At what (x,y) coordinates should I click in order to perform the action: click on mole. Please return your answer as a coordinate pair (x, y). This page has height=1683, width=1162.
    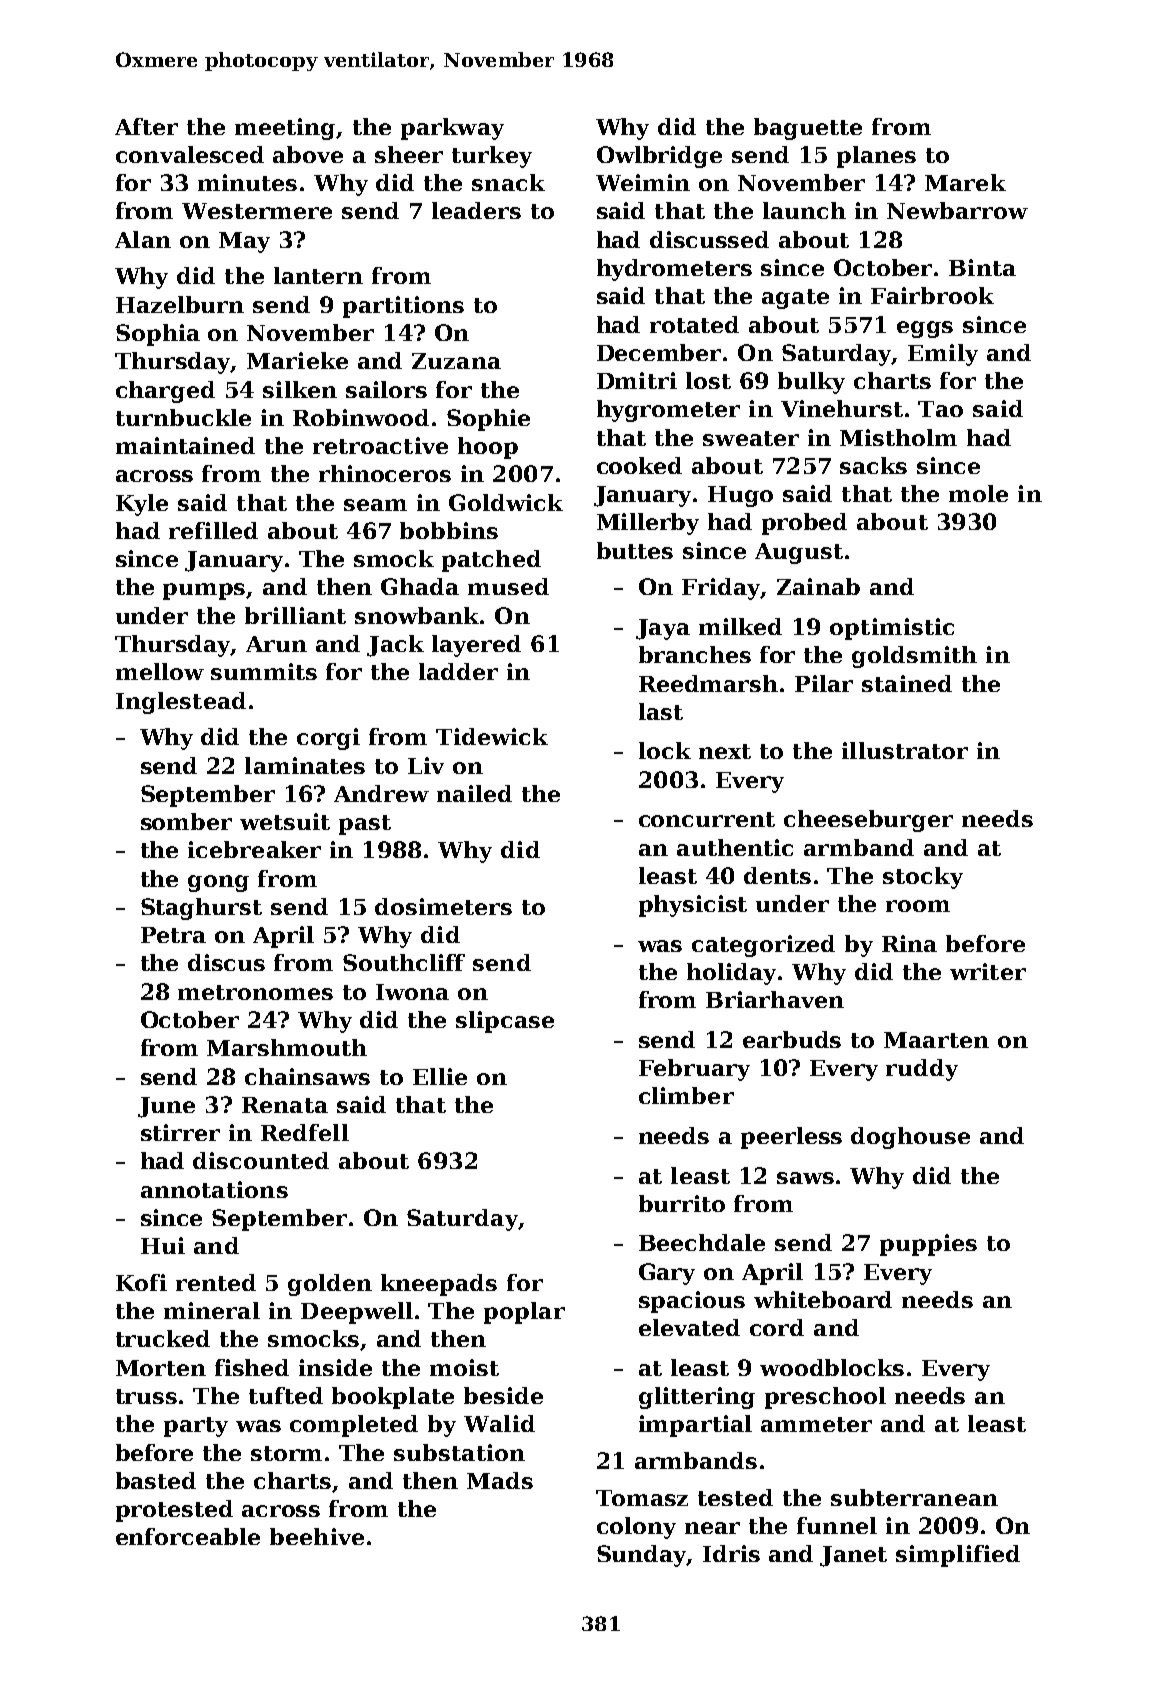
    Looking at the image, I should click on (978, 493).
